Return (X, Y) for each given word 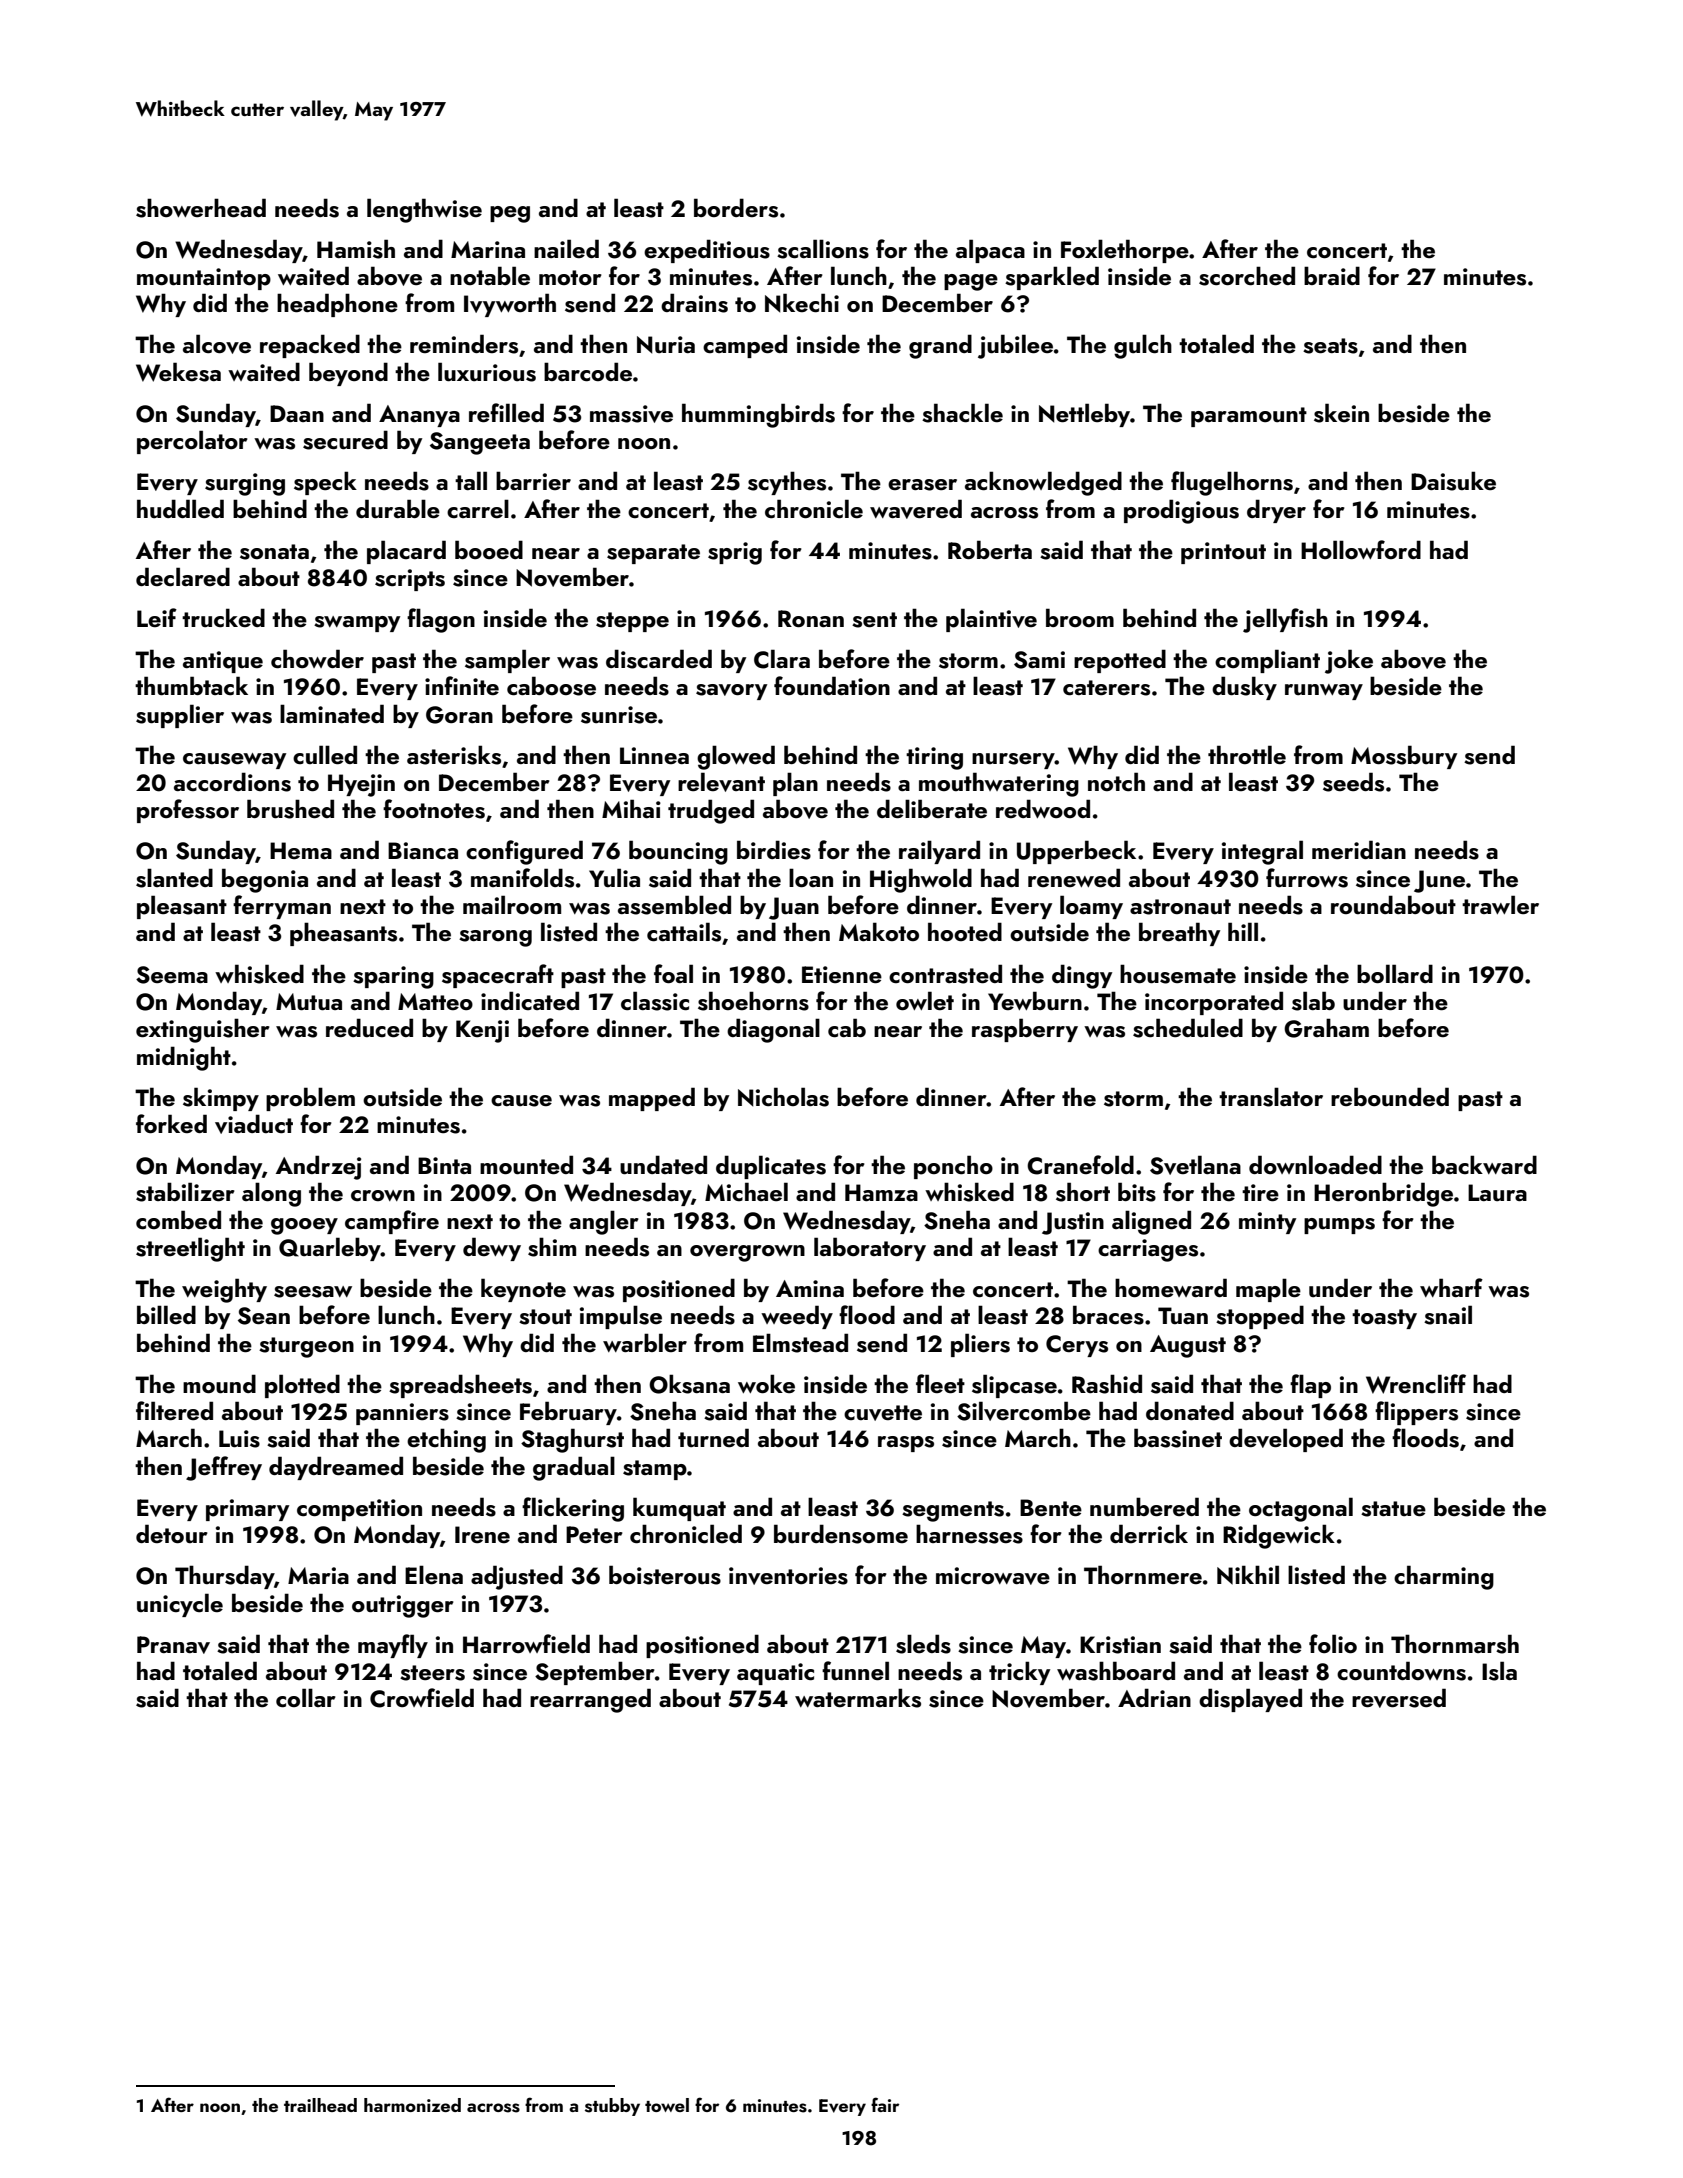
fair (885, 2104)
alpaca (990, 251)
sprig (735, 553)
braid (1332, 275)
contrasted (945, 974)
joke (1349, 661)
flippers (1416, 1413)
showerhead (201, 208)
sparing (393, 977)
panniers (402, 1414)
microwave (993, 1576)
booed (489, 549)
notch (1116, 781)
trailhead (320, 2105)
